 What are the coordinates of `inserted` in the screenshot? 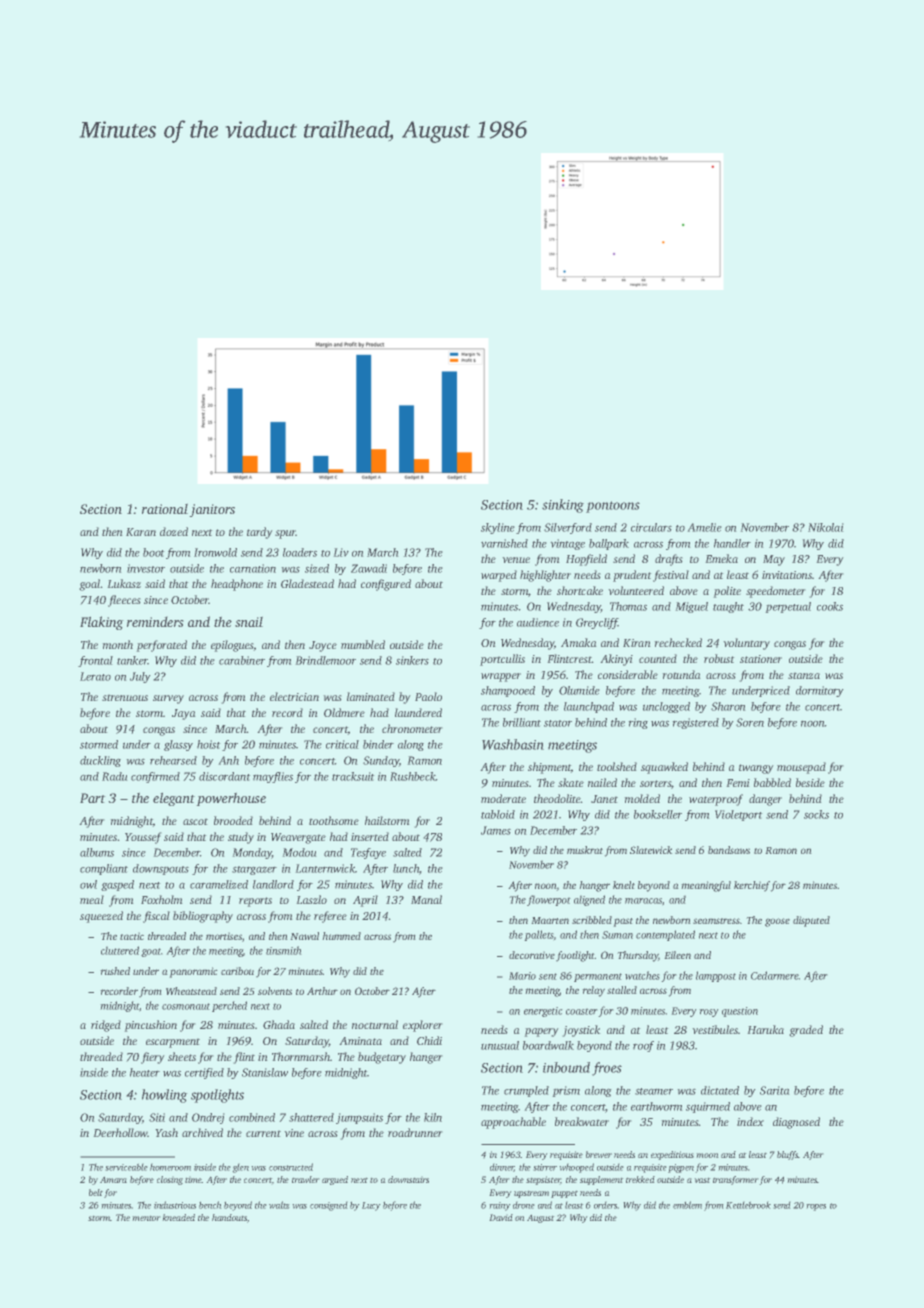 It's located at (370, 836).
